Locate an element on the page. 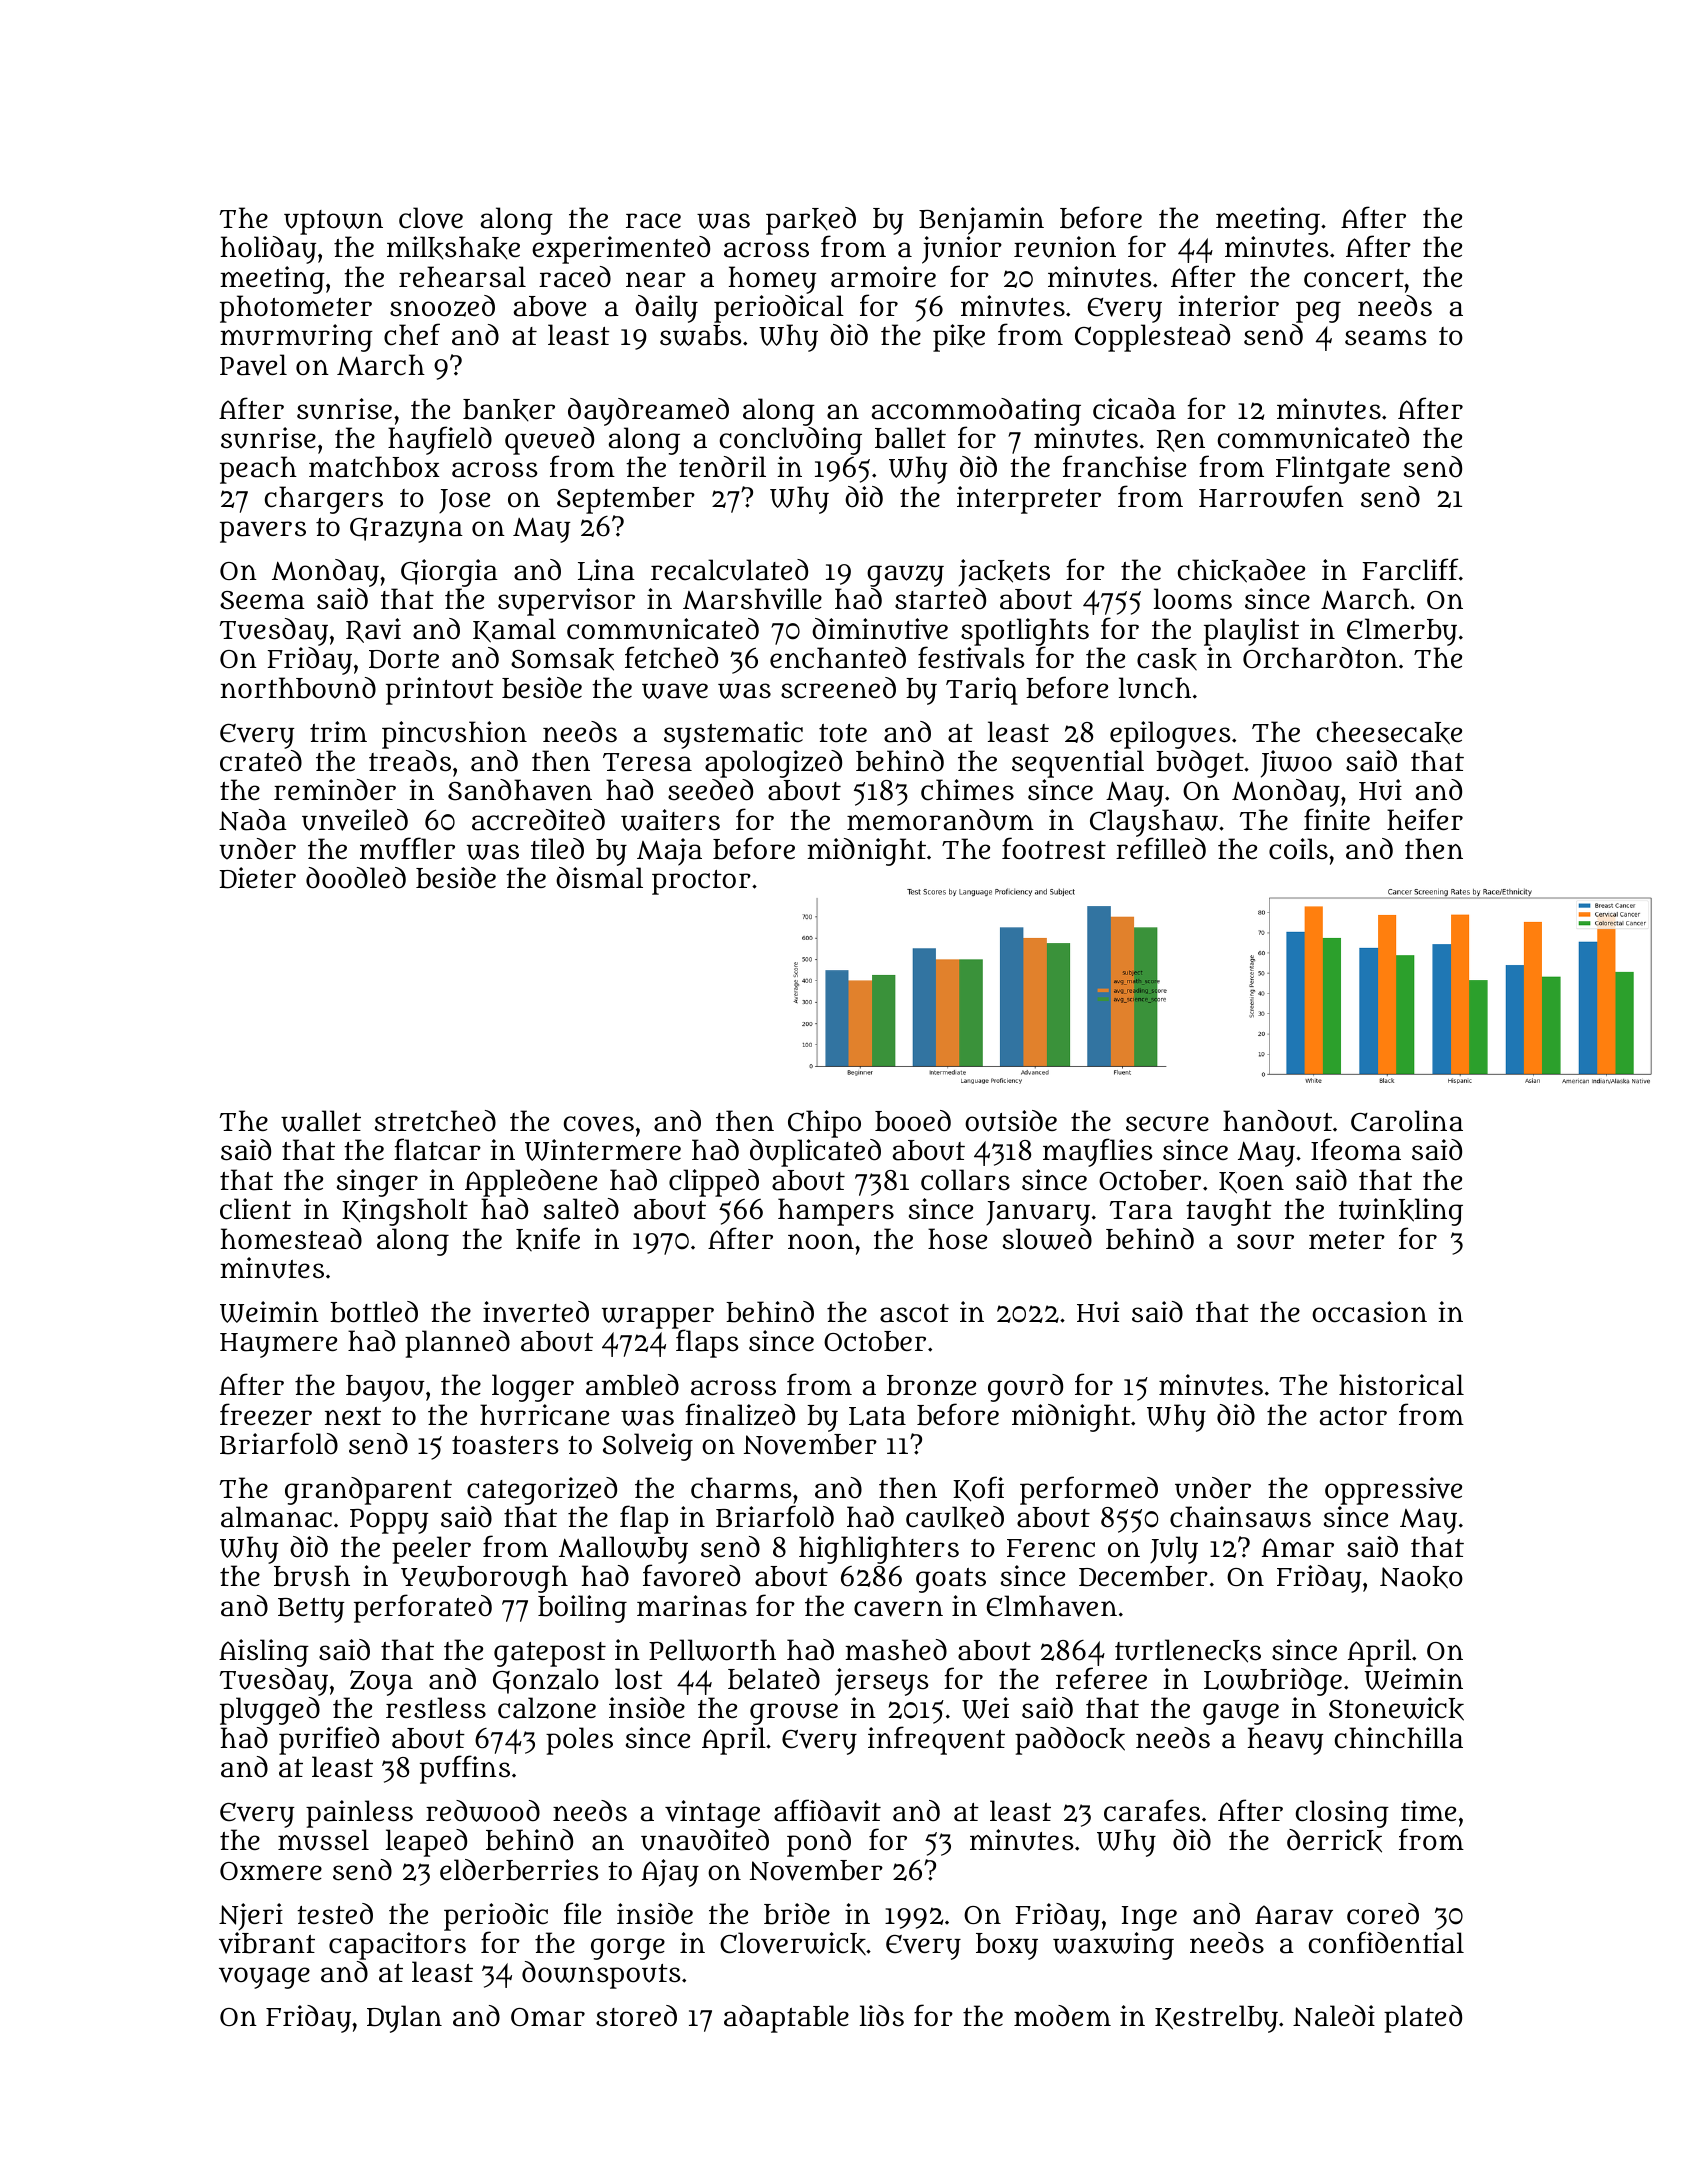 The height and width of the page is (2178, 1683). modem is located at coordinates (1062, 2016).
